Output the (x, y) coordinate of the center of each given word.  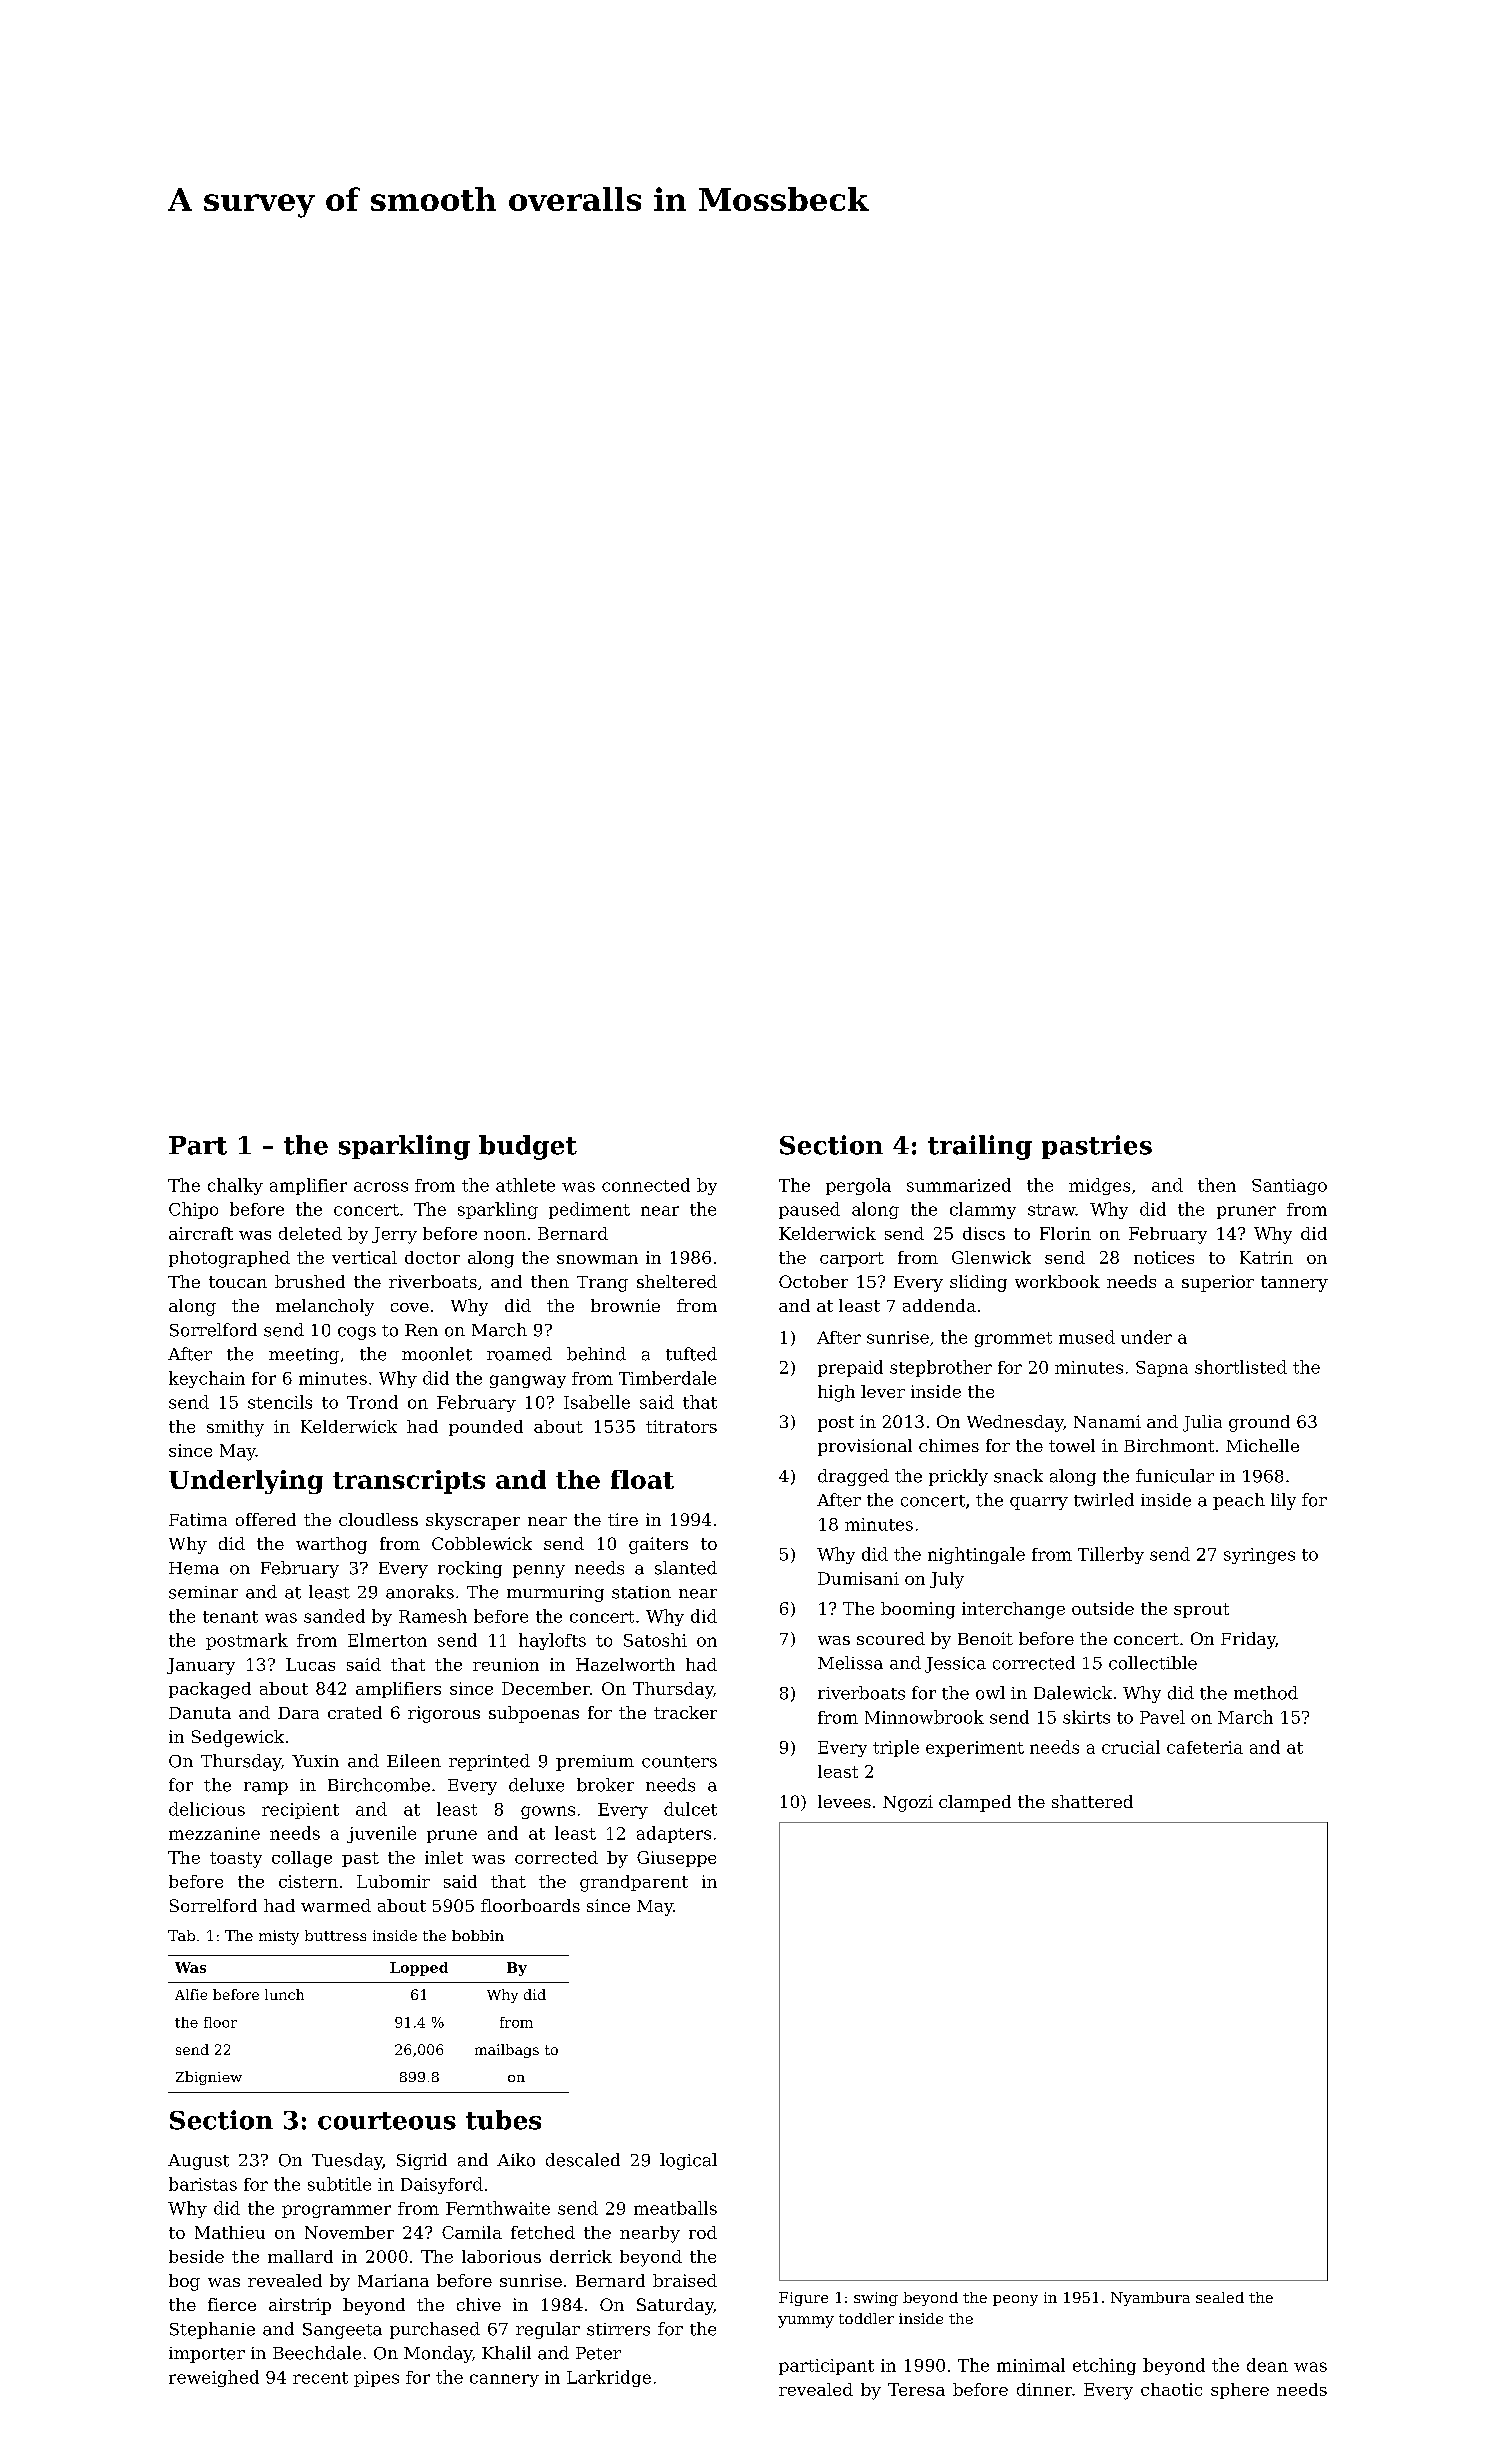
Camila (472, 2232)
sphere (1240, 2391)
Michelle (1262, 1445)
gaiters (658, 1545)
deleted (310, 1233)
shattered (1092, 1801)
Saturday (675, 2306)
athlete (525, 1185)
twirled (1104, 1500)
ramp (266, 1788)
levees (844, 1801)
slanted (686, 1568)
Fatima (198, 1519)
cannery (504, 2380)
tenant (230, 1617)
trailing (980, 1147)
